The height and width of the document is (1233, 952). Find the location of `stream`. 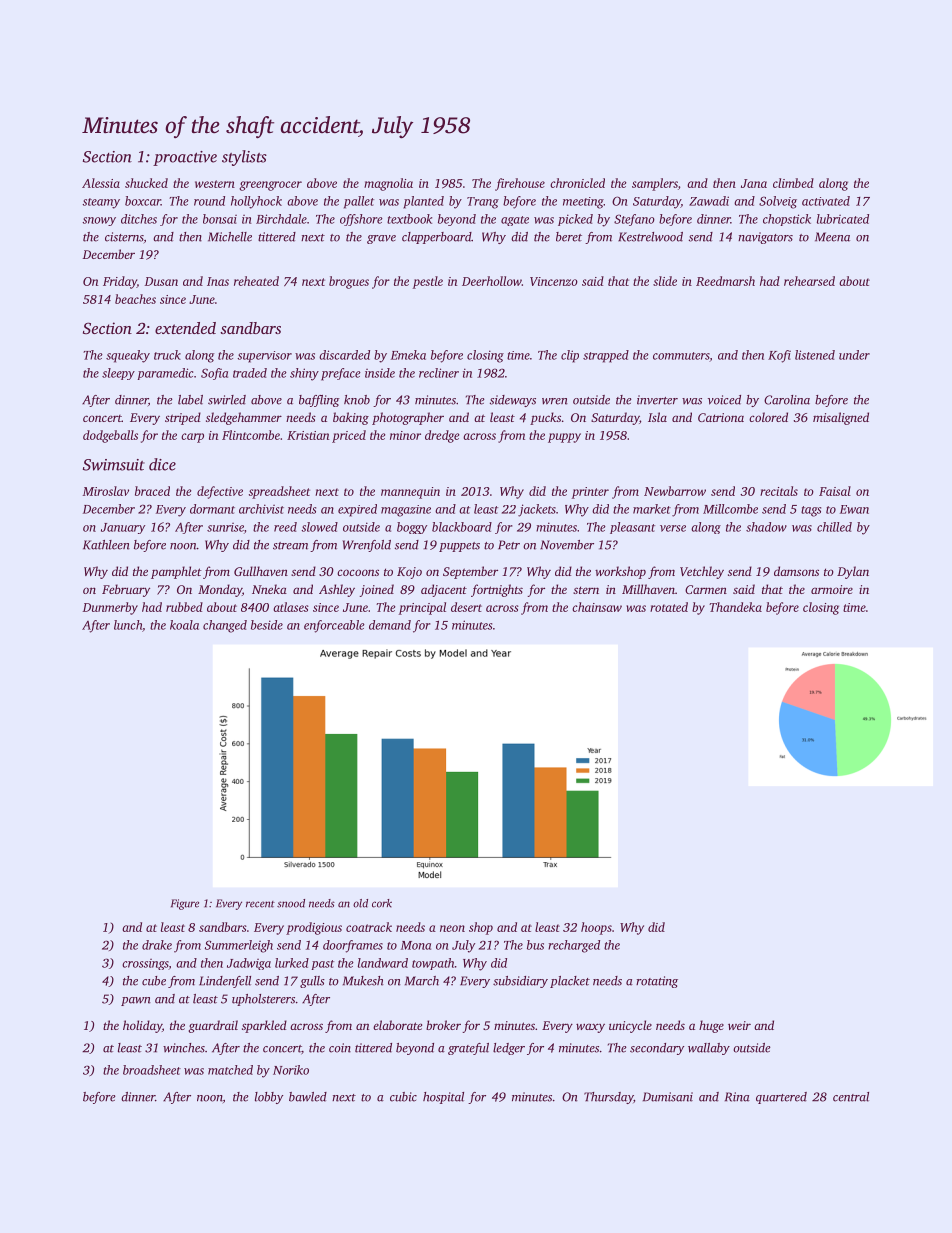

stream is located at coordinates (290, 546).
